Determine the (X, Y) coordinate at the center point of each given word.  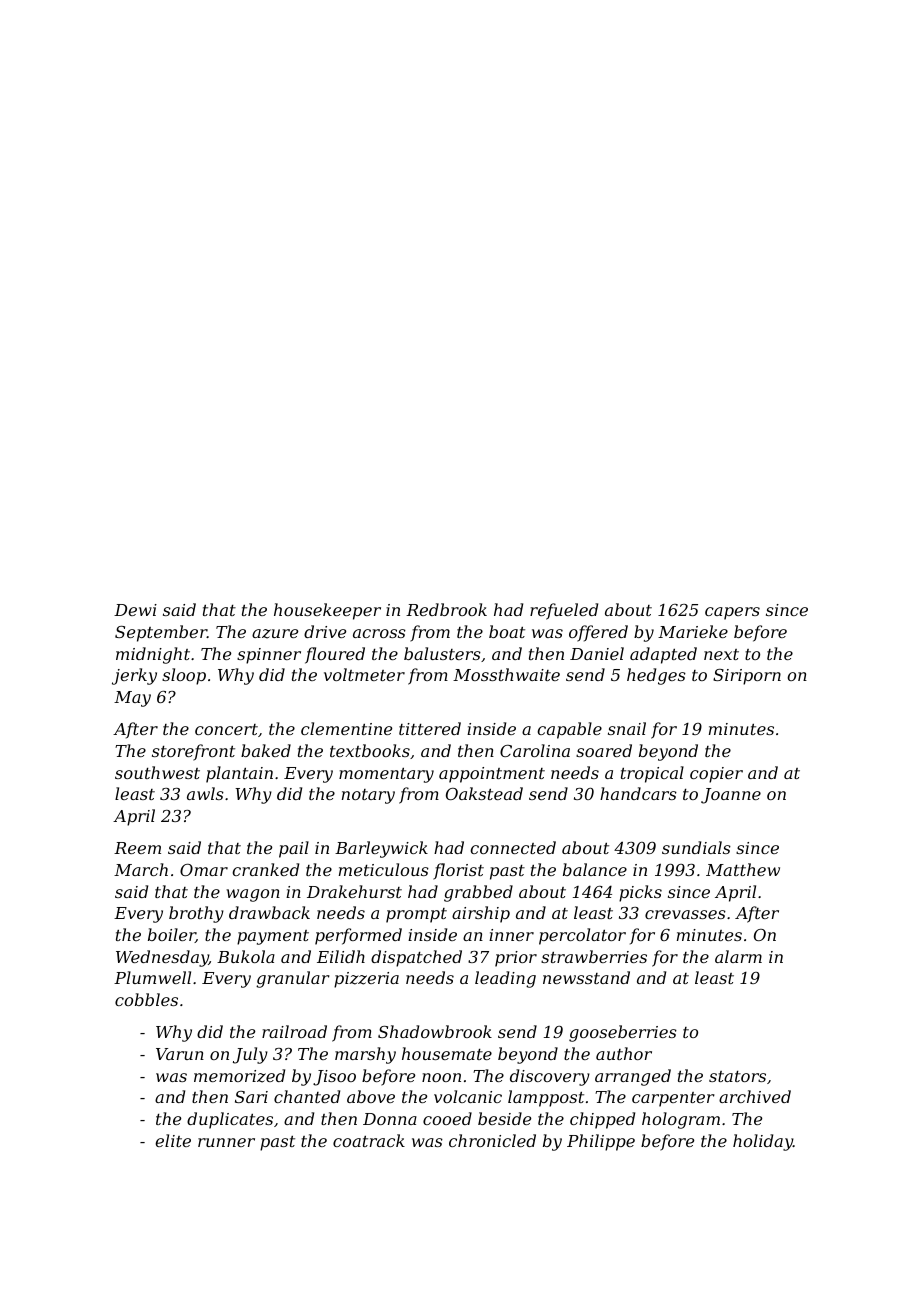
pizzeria (366, 980)
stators (737, 1076)
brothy (196, 914)
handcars (638, 793)
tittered (430, 728)
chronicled (492, 1140)
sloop (184, 676)
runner (226, 1142)
